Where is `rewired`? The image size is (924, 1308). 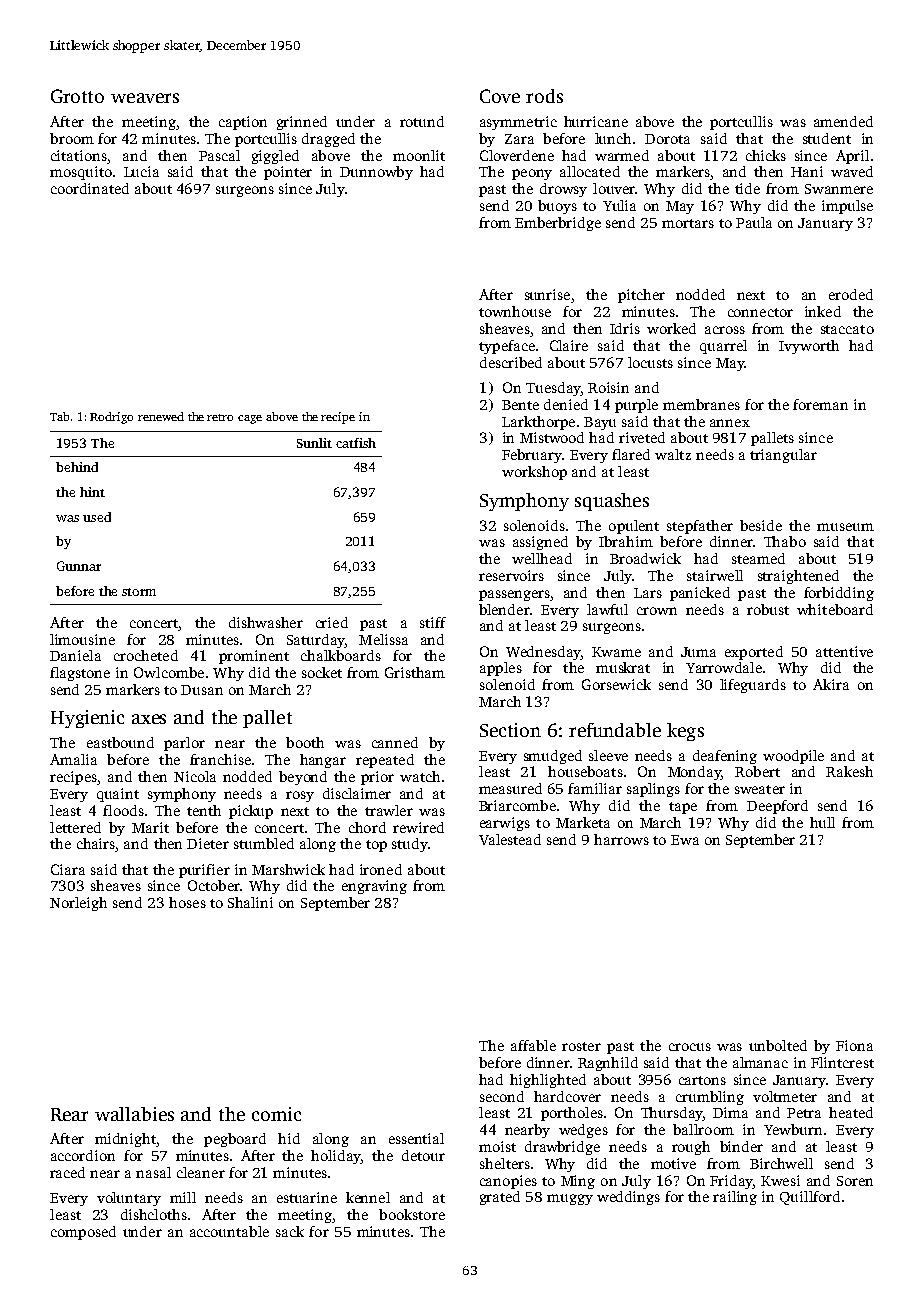 rewired is located at coordinates (418, 827).
